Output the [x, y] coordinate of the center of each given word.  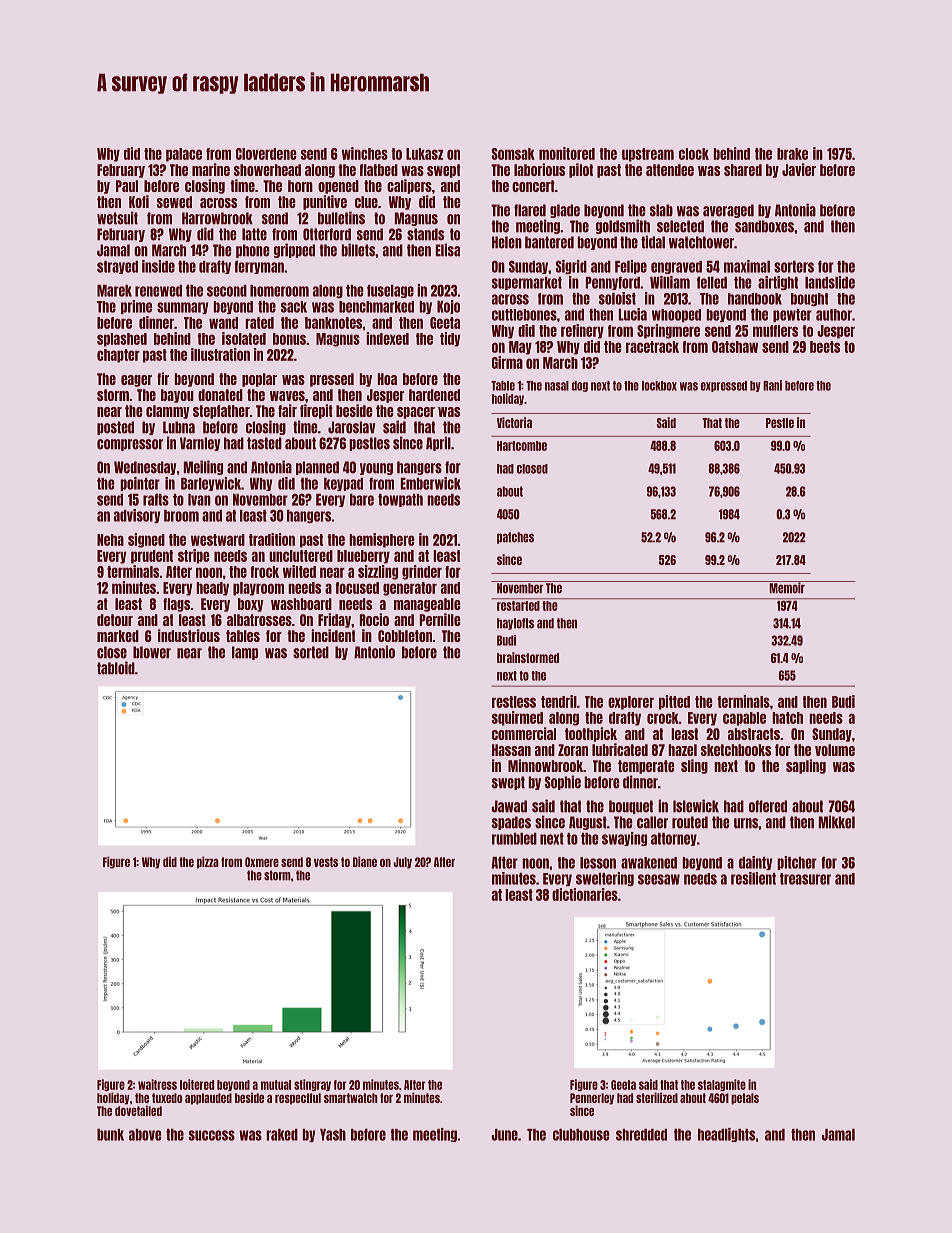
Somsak [513, 154]
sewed [174, 202]
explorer [631, 703]
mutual [276, 1085]
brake [792, 154]
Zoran [573, 750]
